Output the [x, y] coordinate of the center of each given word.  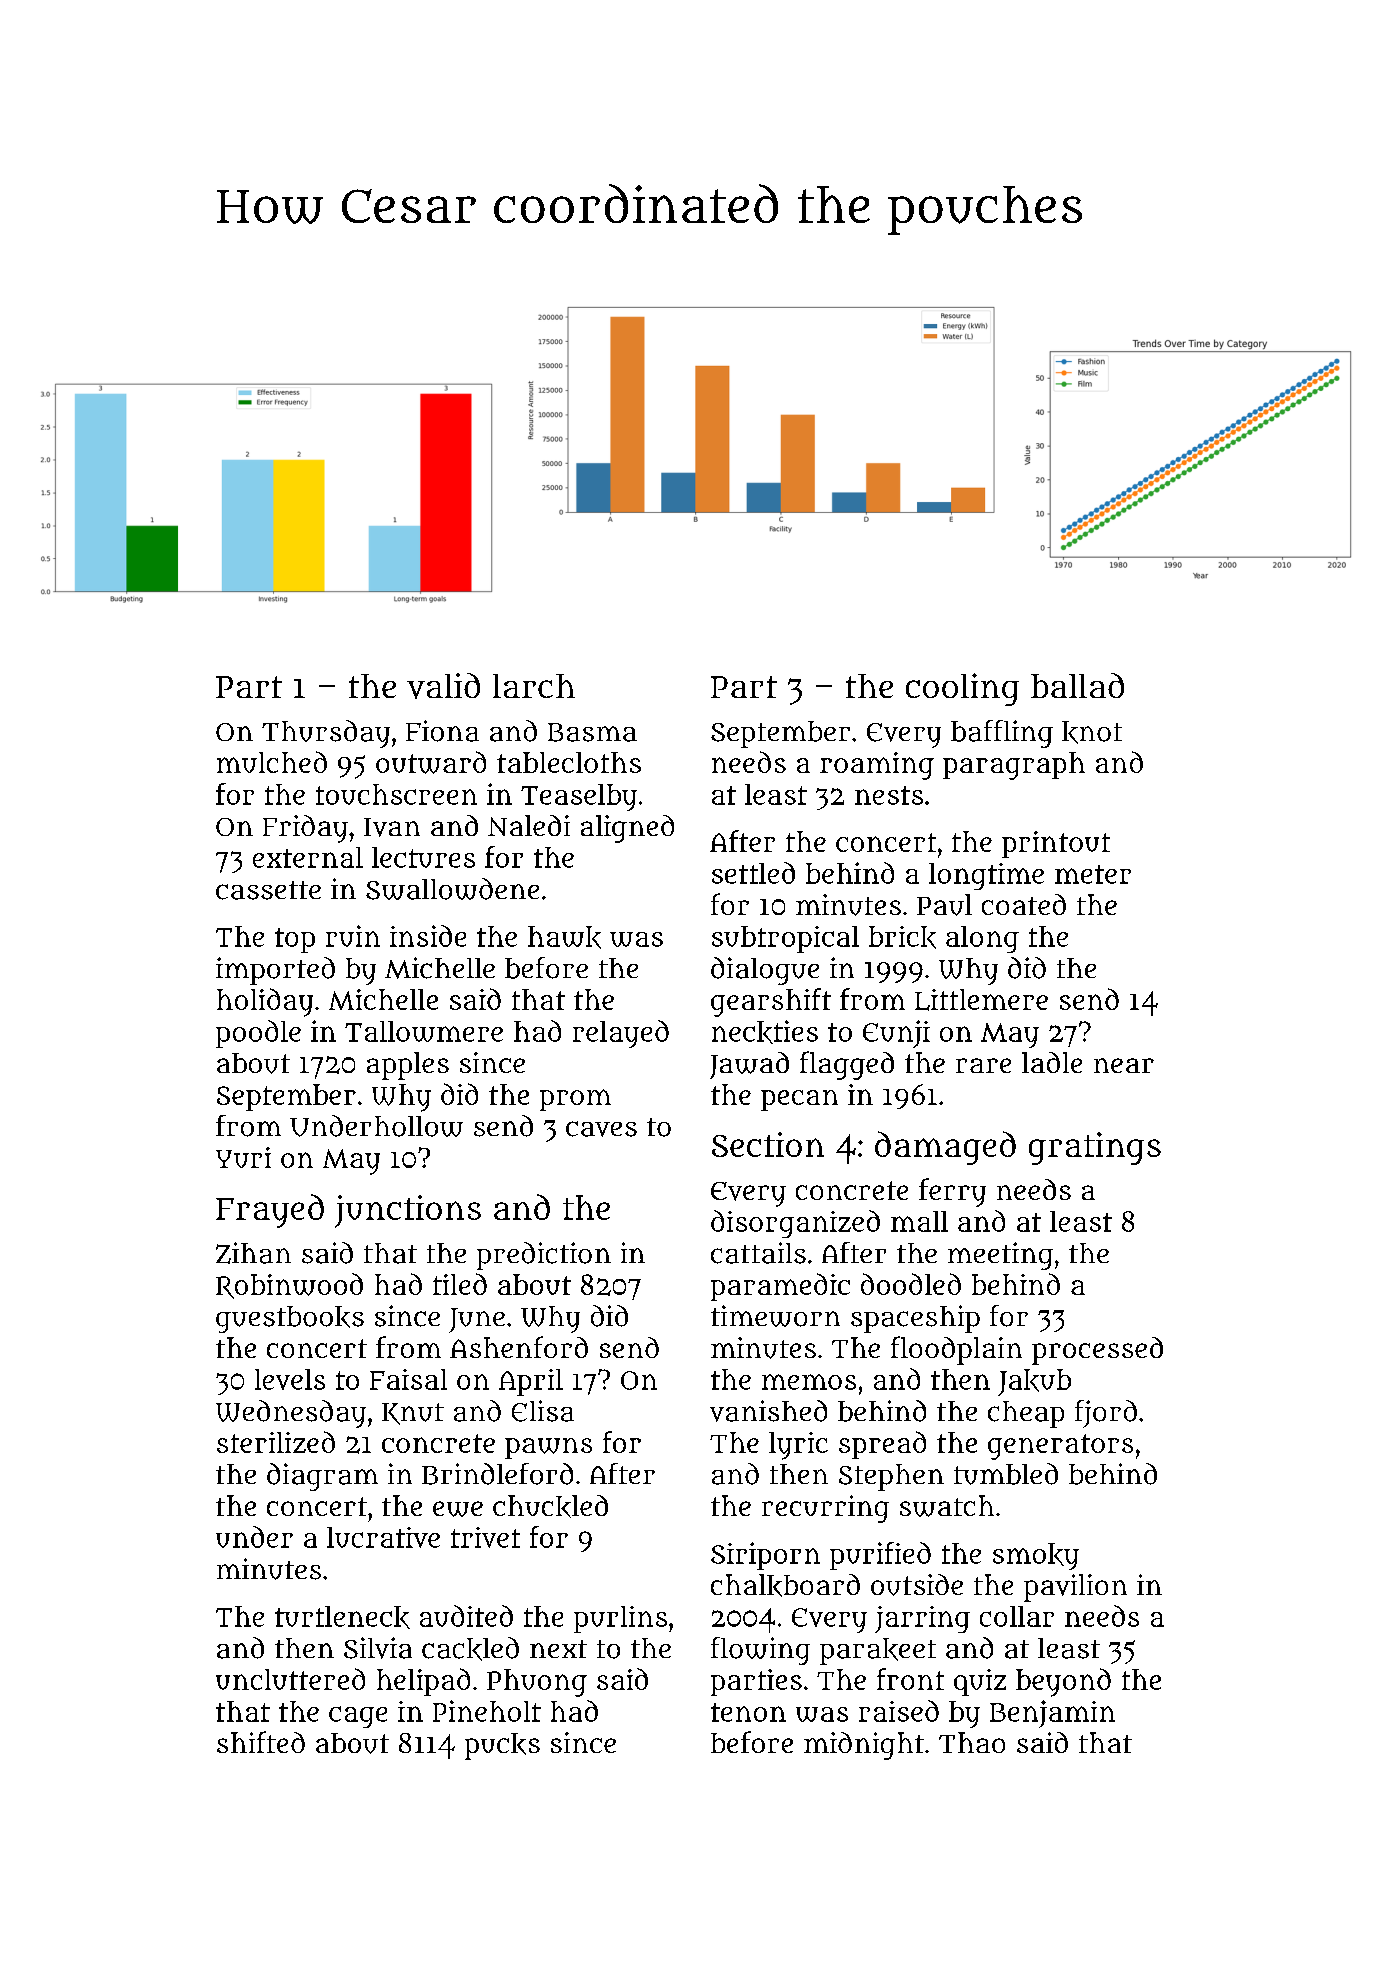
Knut [413, 1414]
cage [358, 1717]
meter [1093, 874]
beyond [1063, 1682]
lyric [798, 1446]
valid [443, 686]
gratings [1095, 1148]
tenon [748, 1712]
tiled [460, 1284]
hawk [564, 937]
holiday [265, 1002]
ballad [1077, 685]
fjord [1106, 1414]
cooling [962, 689]
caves [601, 1129]
